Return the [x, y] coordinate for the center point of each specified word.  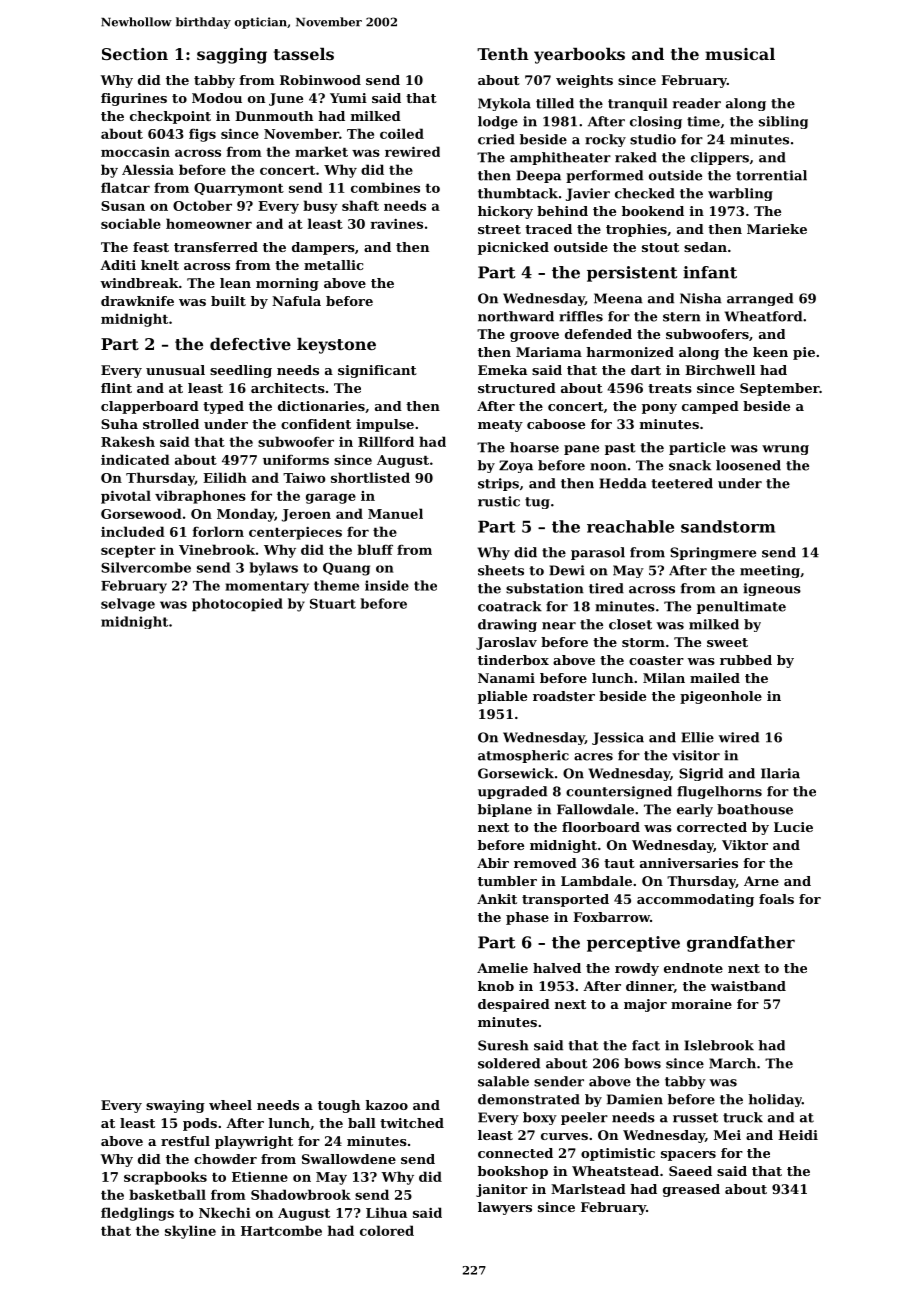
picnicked [513, 248]
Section [135, 54]
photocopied [237, 605]
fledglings [137, 1214]
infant [710, 272]
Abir [493, 863]
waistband [748, 986]
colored [387, 1230]
